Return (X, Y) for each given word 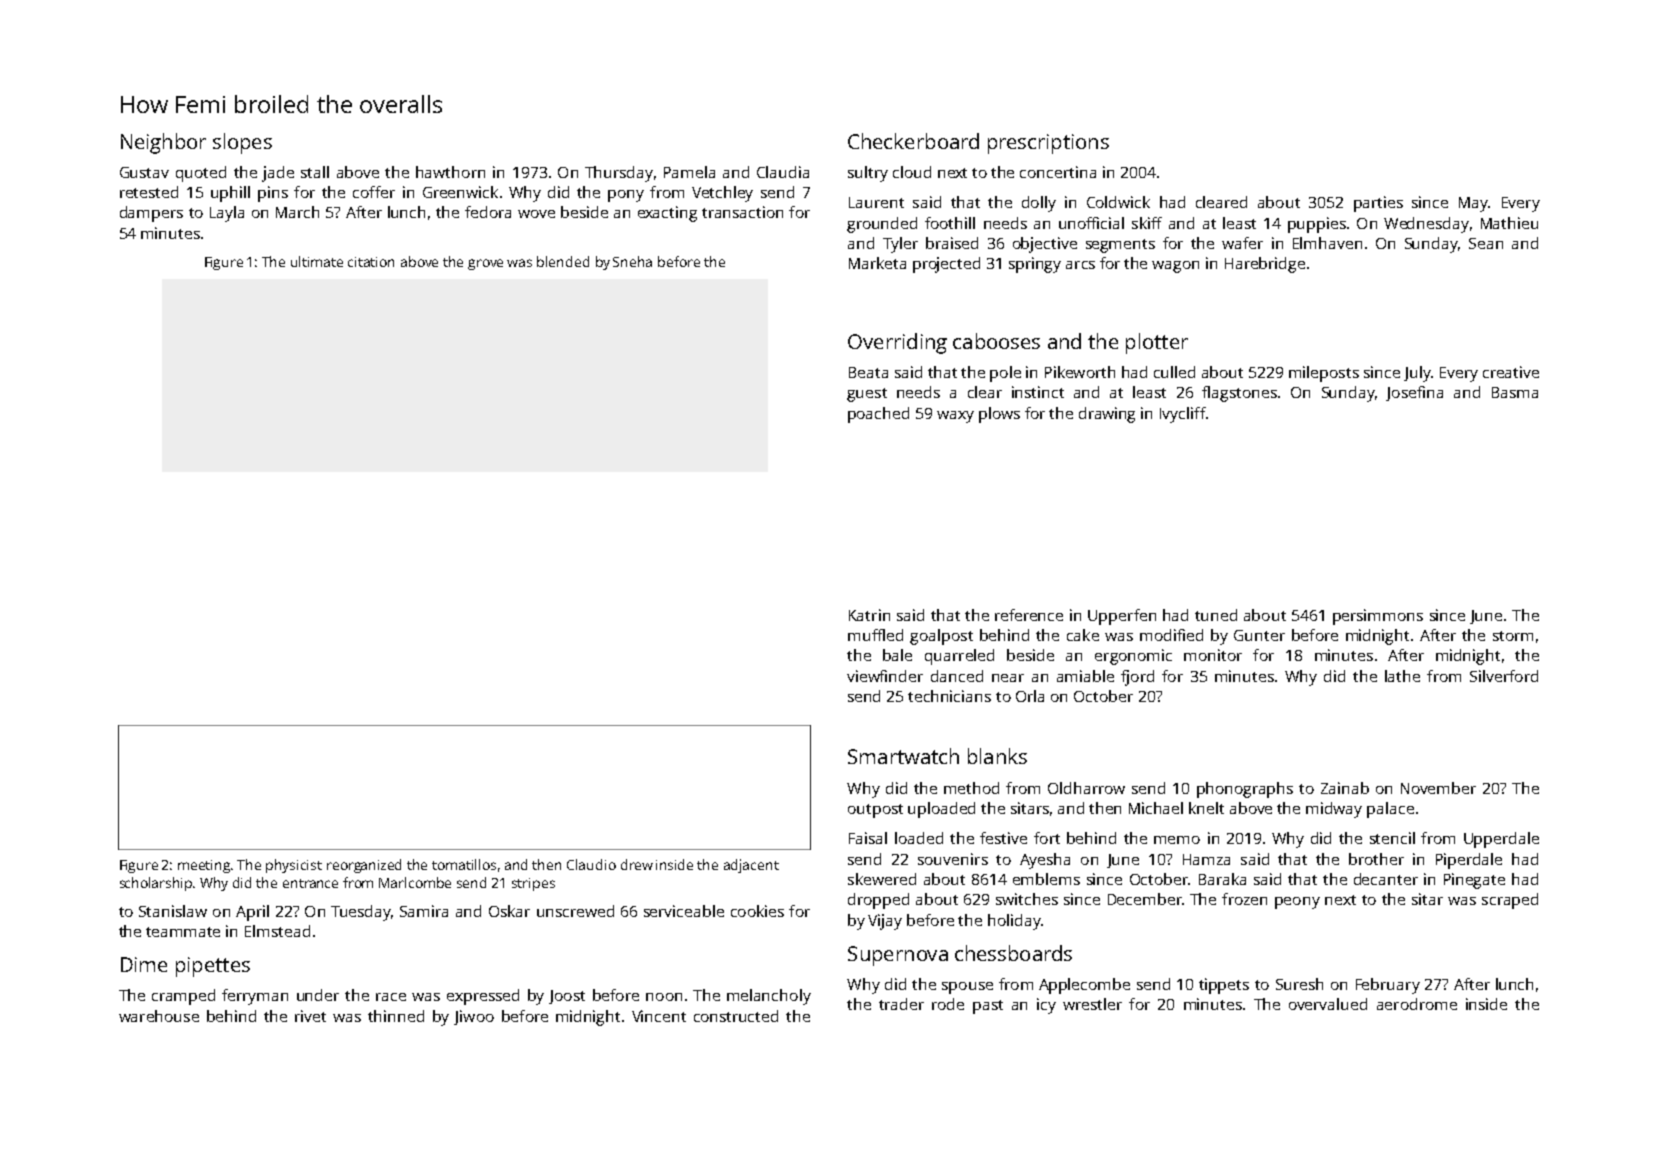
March (297, 212)
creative (1511, 372)
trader (901, 1004)
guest (867, 395)
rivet (310, 1016)
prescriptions (1048, 144)
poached (878, 415)
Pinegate (1474, 881)
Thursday (619, 174)
